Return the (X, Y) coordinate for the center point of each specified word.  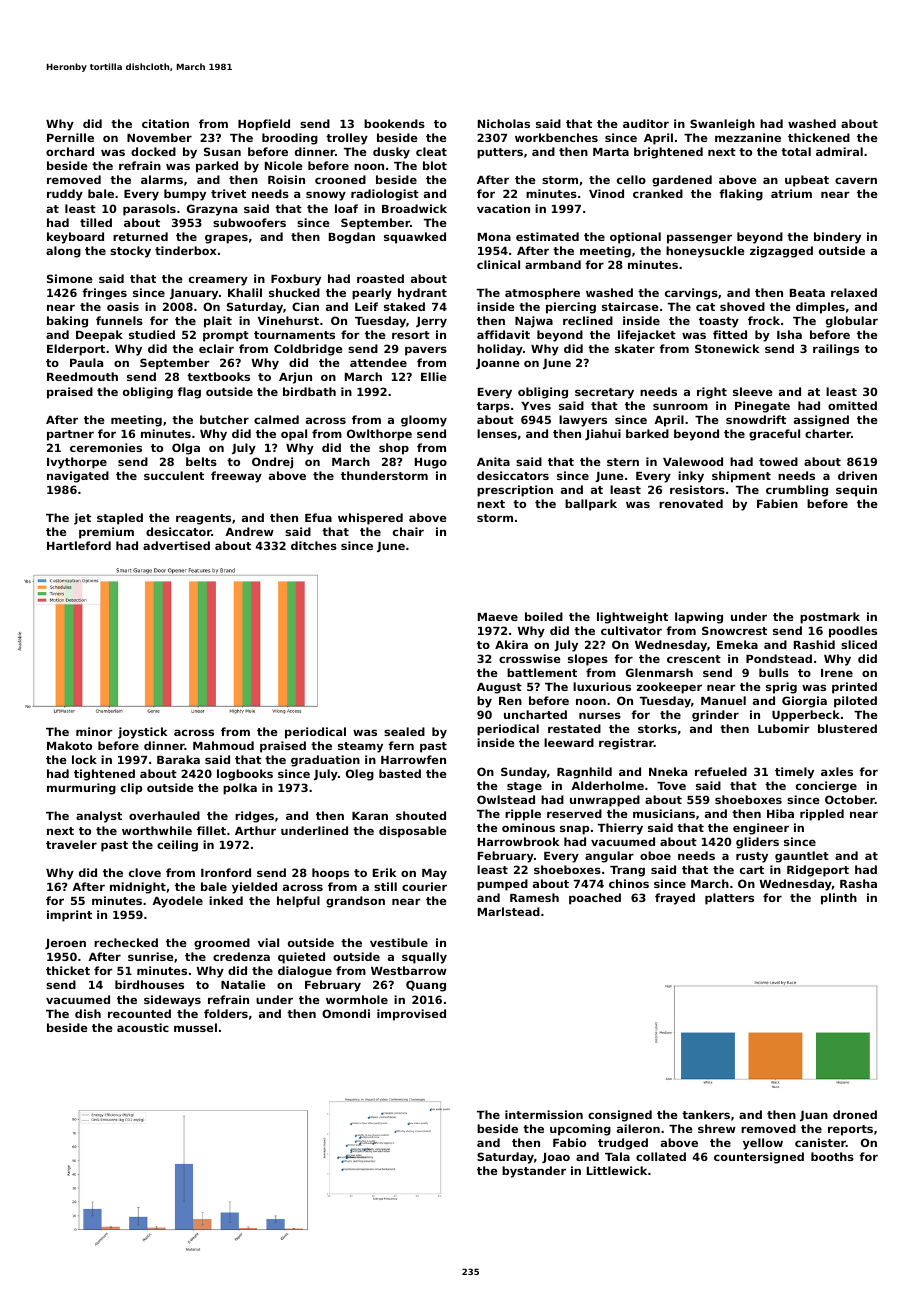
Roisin (286, 179)
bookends (394, 123)
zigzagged (781, 252)
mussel (195, 1027)
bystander (534, 1172)
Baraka (178, 759)
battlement (542, 672)
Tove (671, 786)
